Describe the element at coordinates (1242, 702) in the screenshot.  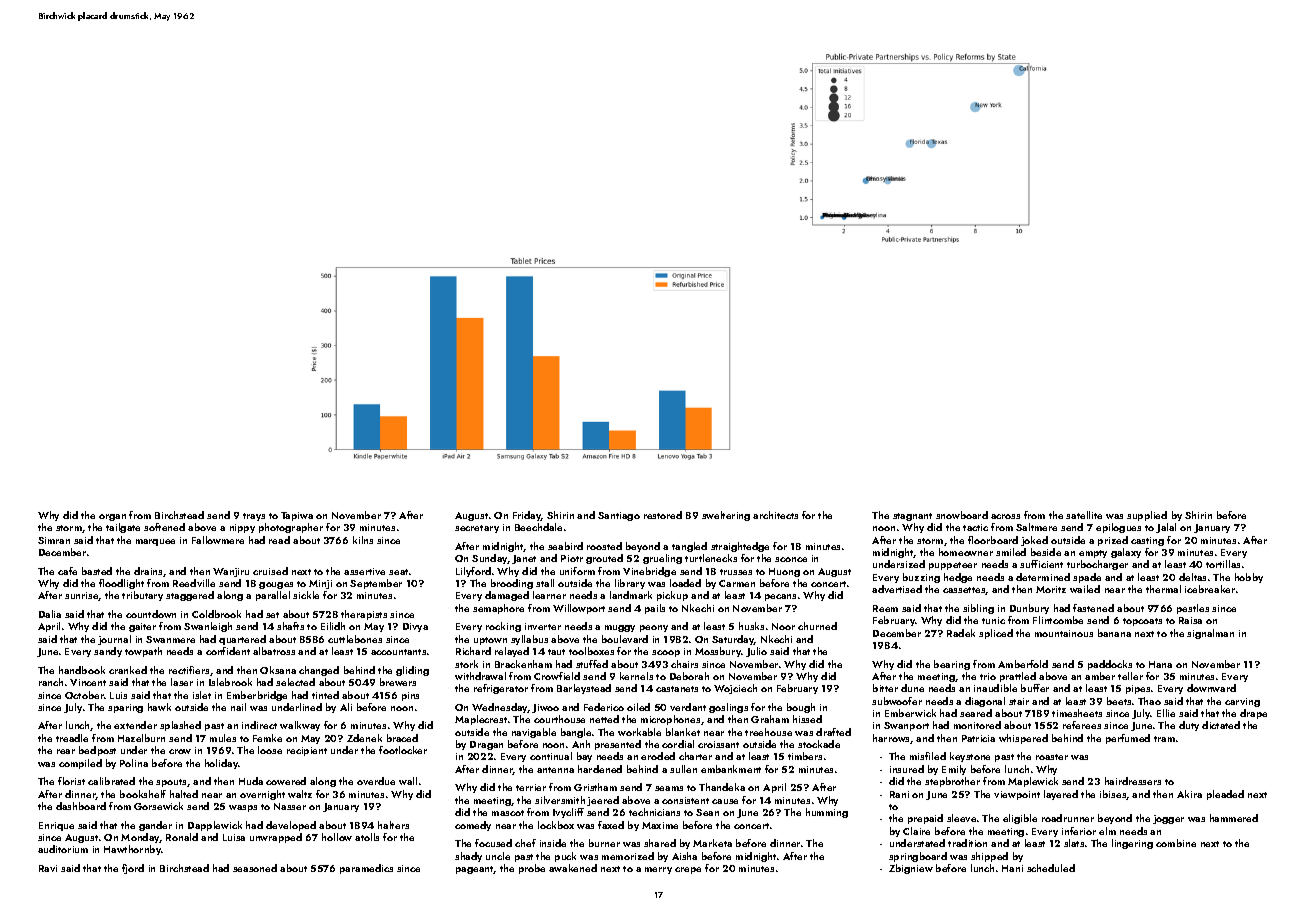
I see `carving` at that location.
